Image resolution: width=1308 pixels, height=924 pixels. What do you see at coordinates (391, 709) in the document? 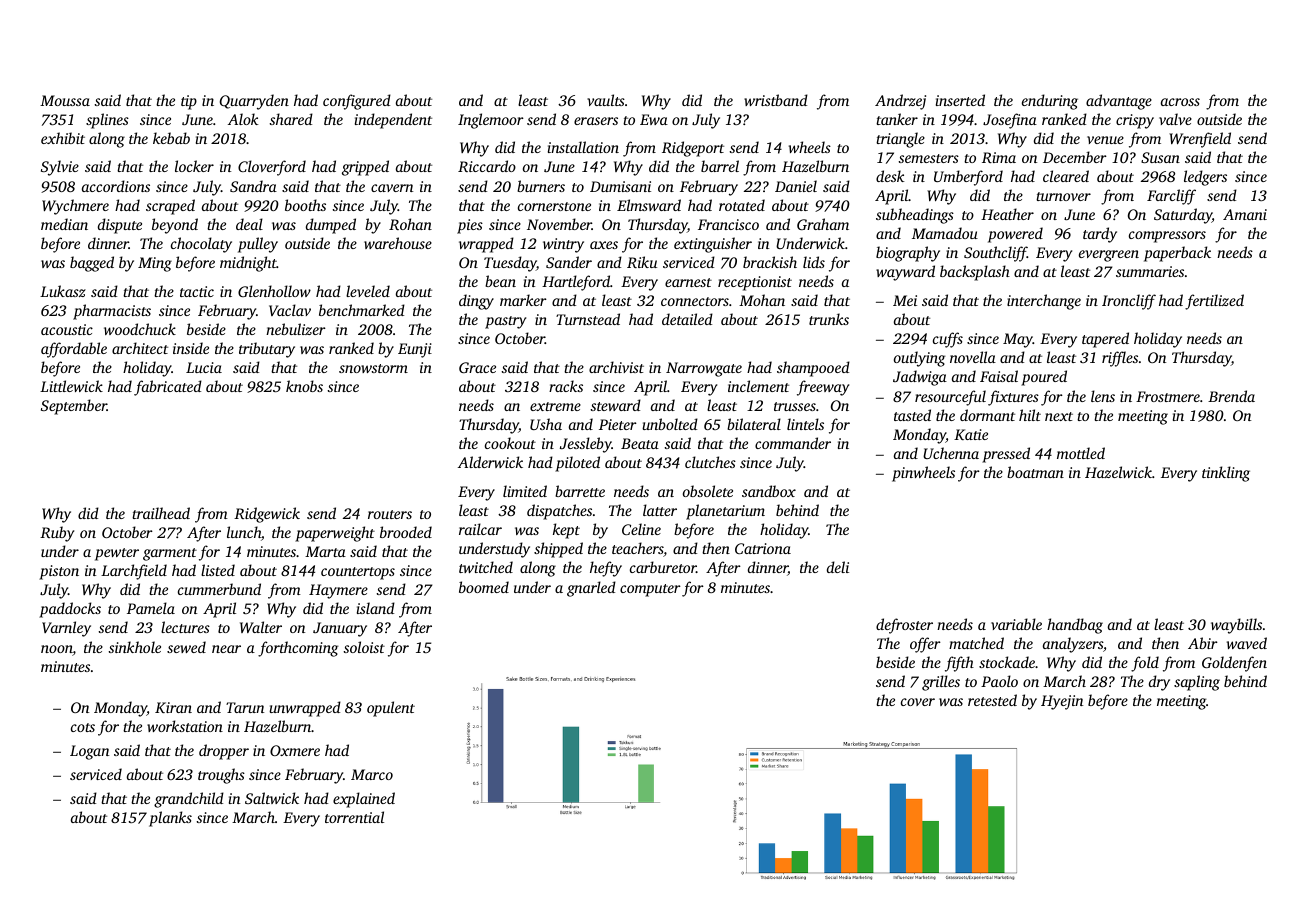
I see `opulent` at bounding box center [391, 709].
